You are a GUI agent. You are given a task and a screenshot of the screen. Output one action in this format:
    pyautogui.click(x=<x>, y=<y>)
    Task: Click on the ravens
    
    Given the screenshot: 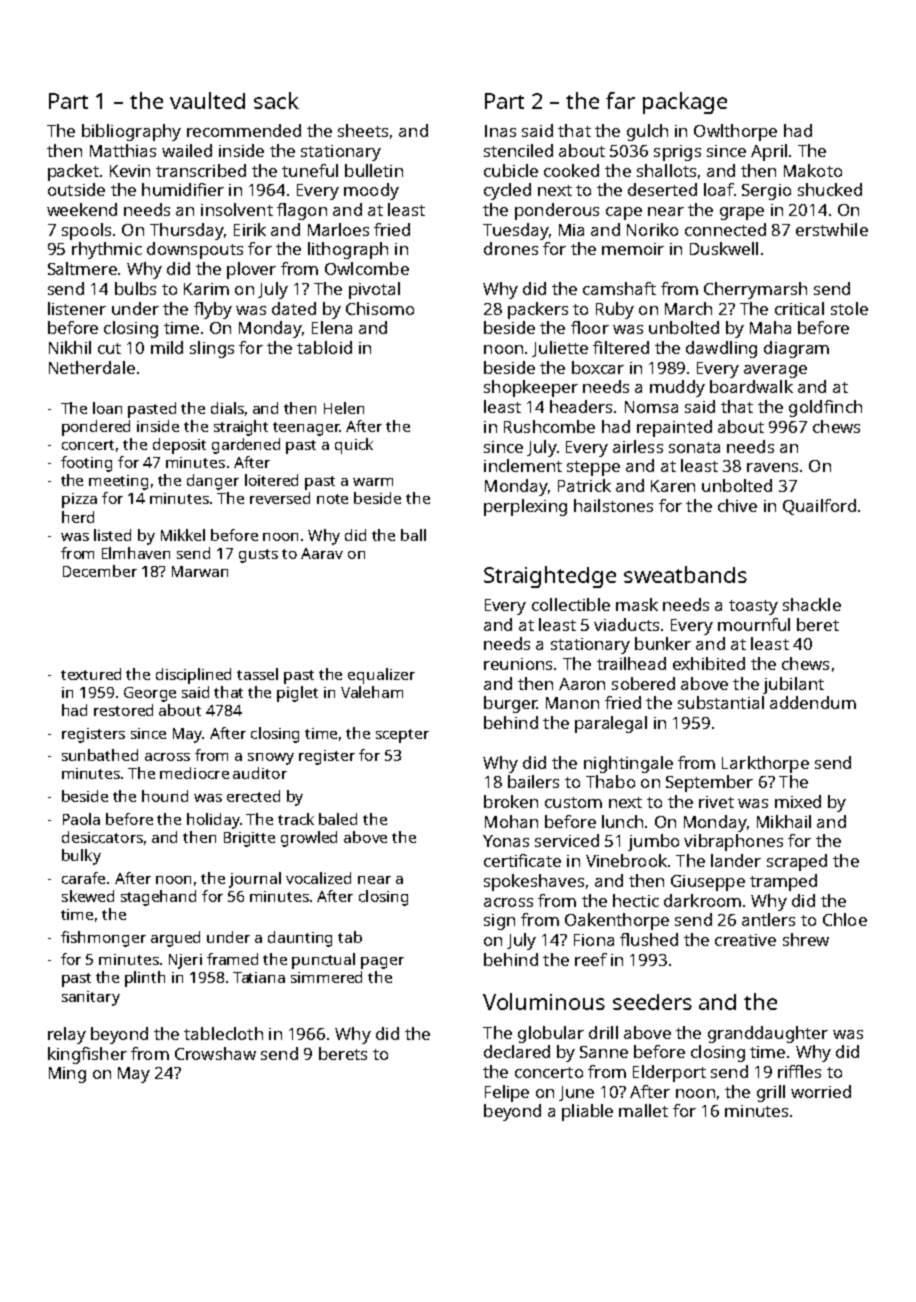 What is the action you would take?
    pyautogui.click(x=772, y=467)
